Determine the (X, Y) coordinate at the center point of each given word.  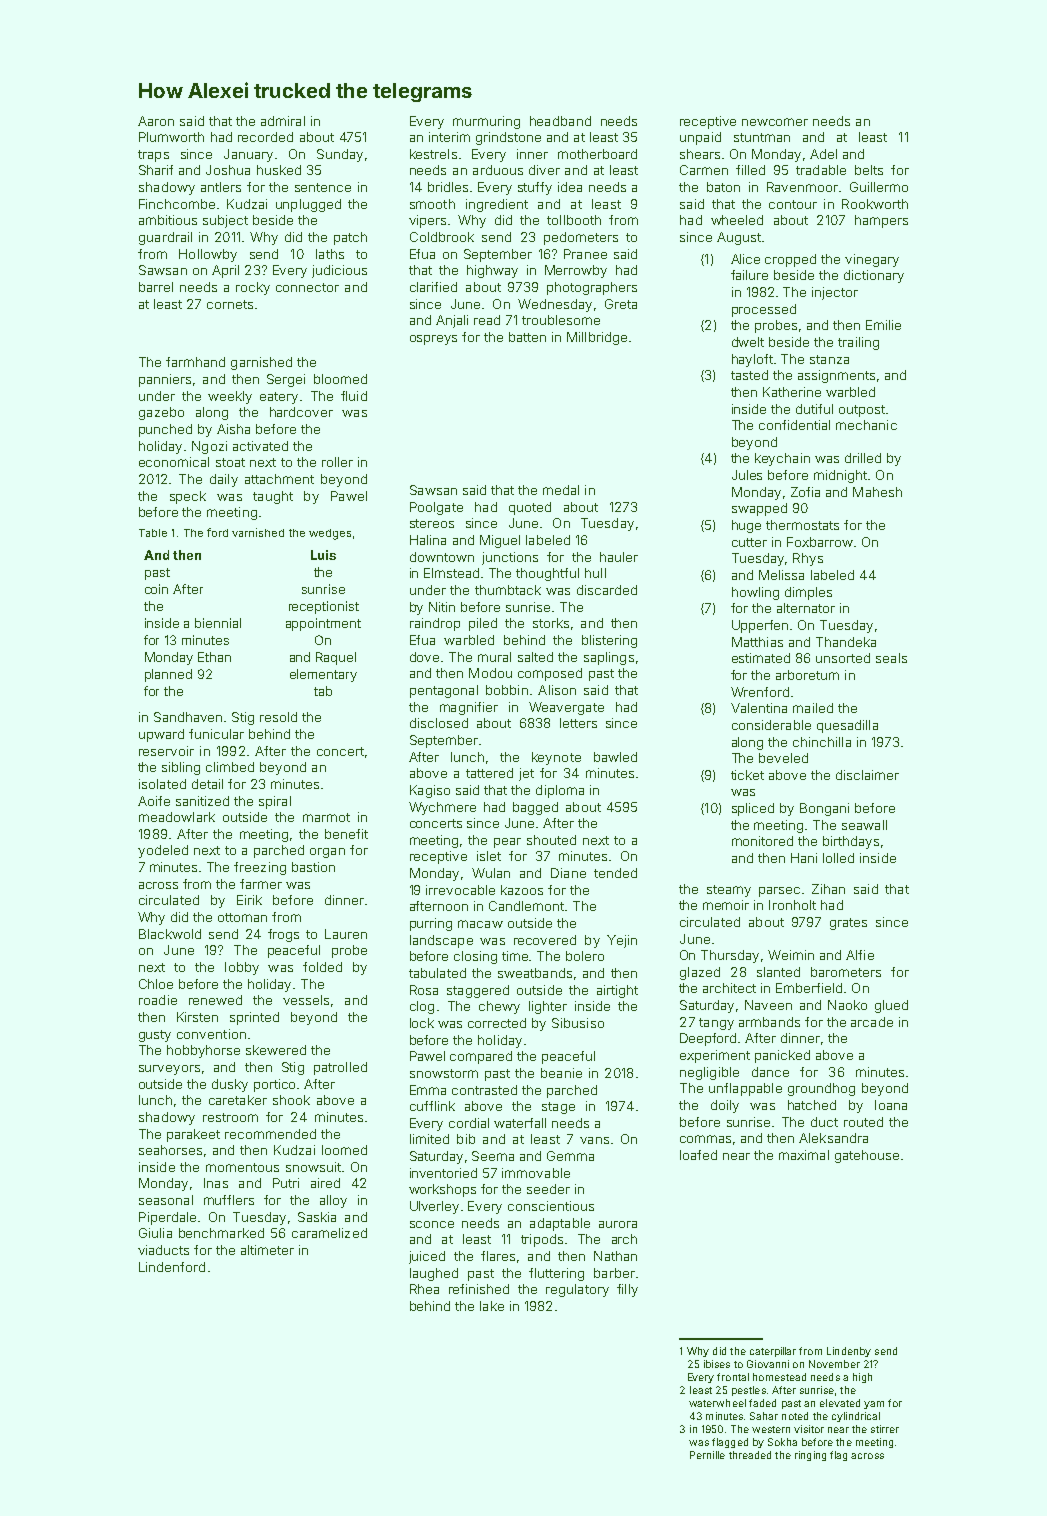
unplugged (308, 205)
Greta (621, 304)
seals (891, 658)
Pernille (707, 1455)
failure (749, 275)
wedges (330, 534)
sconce (432, 1224)
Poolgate (436, 508)
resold (278, 717)
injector (835, 293)
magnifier (469, 708)
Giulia (155, 1233)
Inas (216, 1183)
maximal (804, 1155)
